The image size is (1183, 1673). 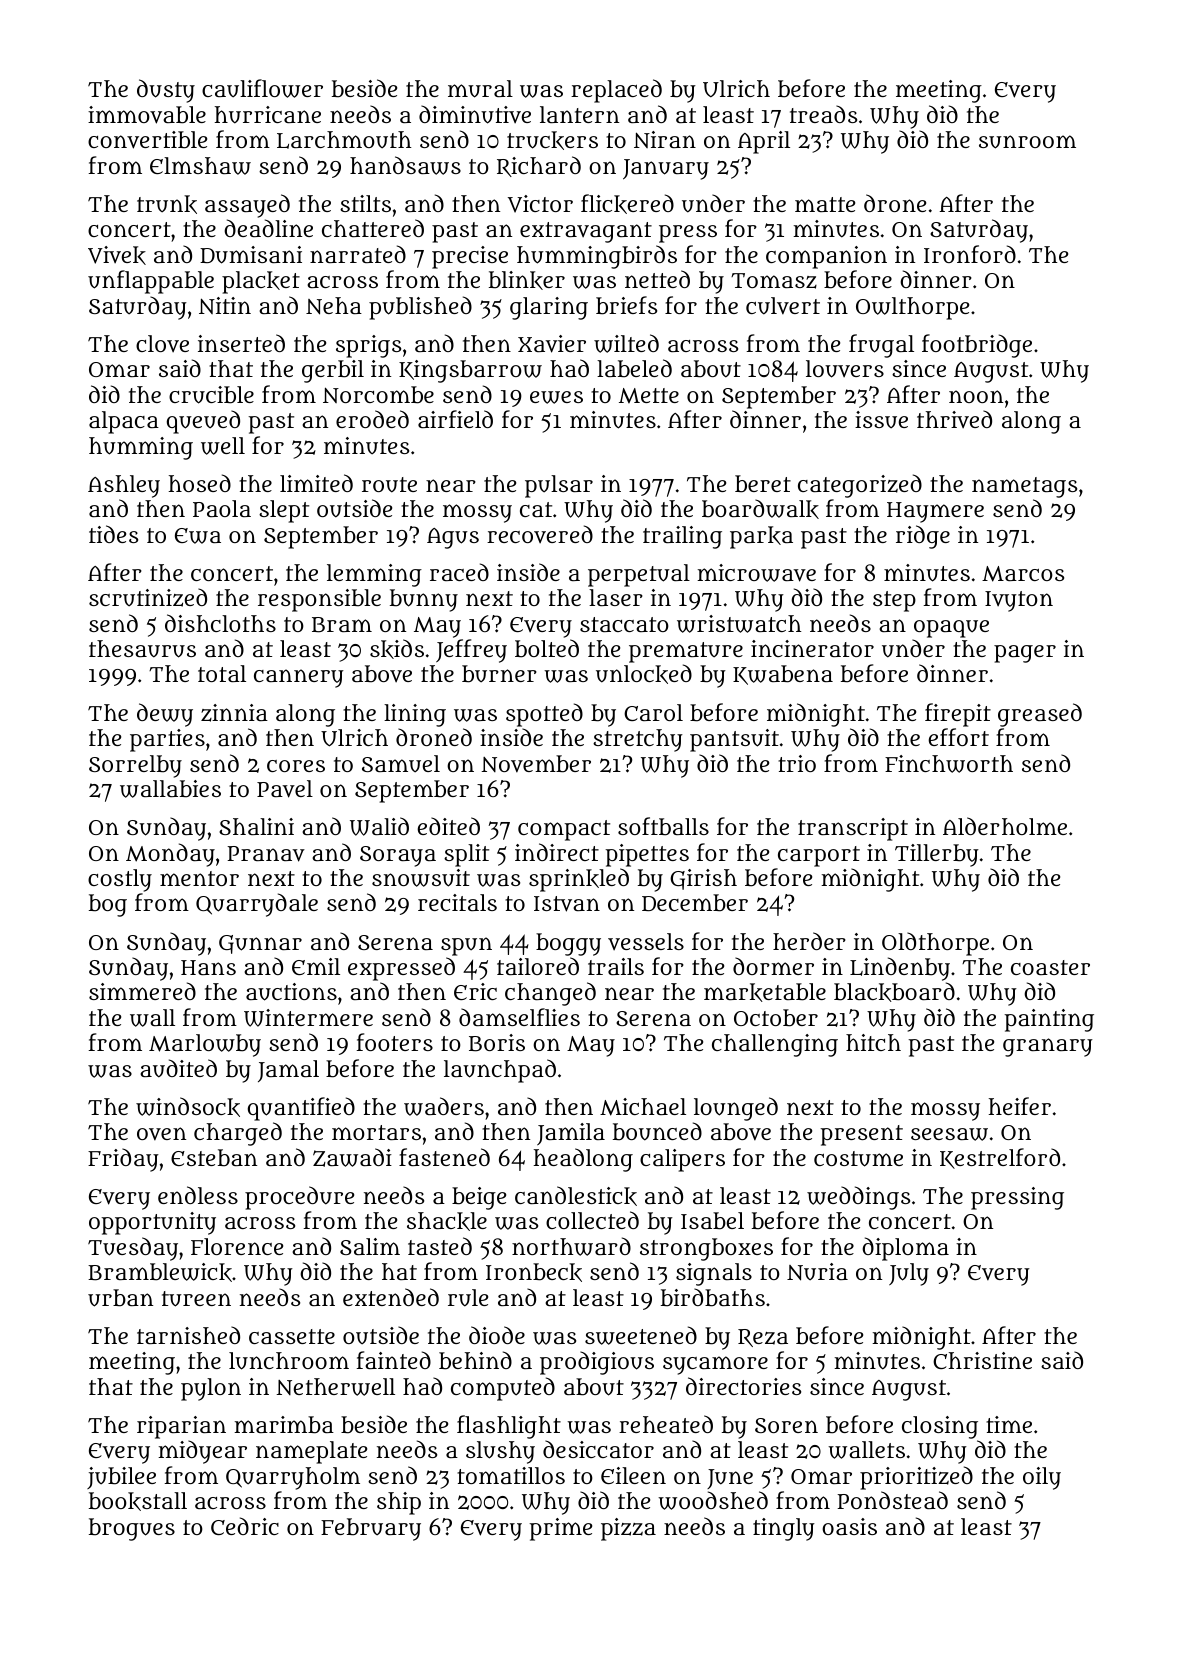 What do you see at coordinates (935, 512) in the image?
I see `Haymere` at bounding box center [935, 512].
